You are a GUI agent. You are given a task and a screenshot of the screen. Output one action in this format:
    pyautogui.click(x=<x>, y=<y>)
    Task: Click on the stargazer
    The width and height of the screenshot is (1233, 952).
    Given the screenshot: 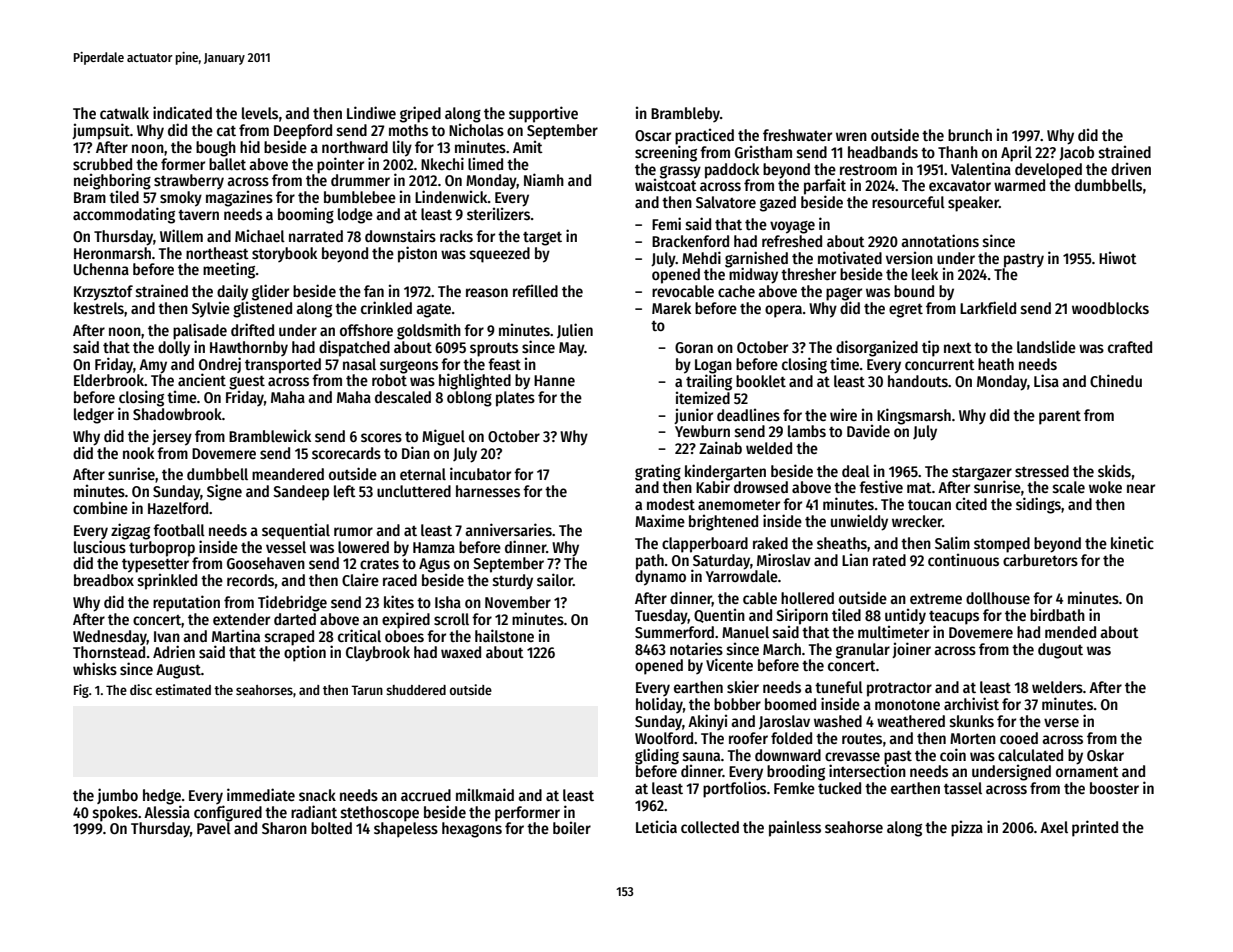 What is the action you would take?
    pyautogui.click(x=982, y=474)
